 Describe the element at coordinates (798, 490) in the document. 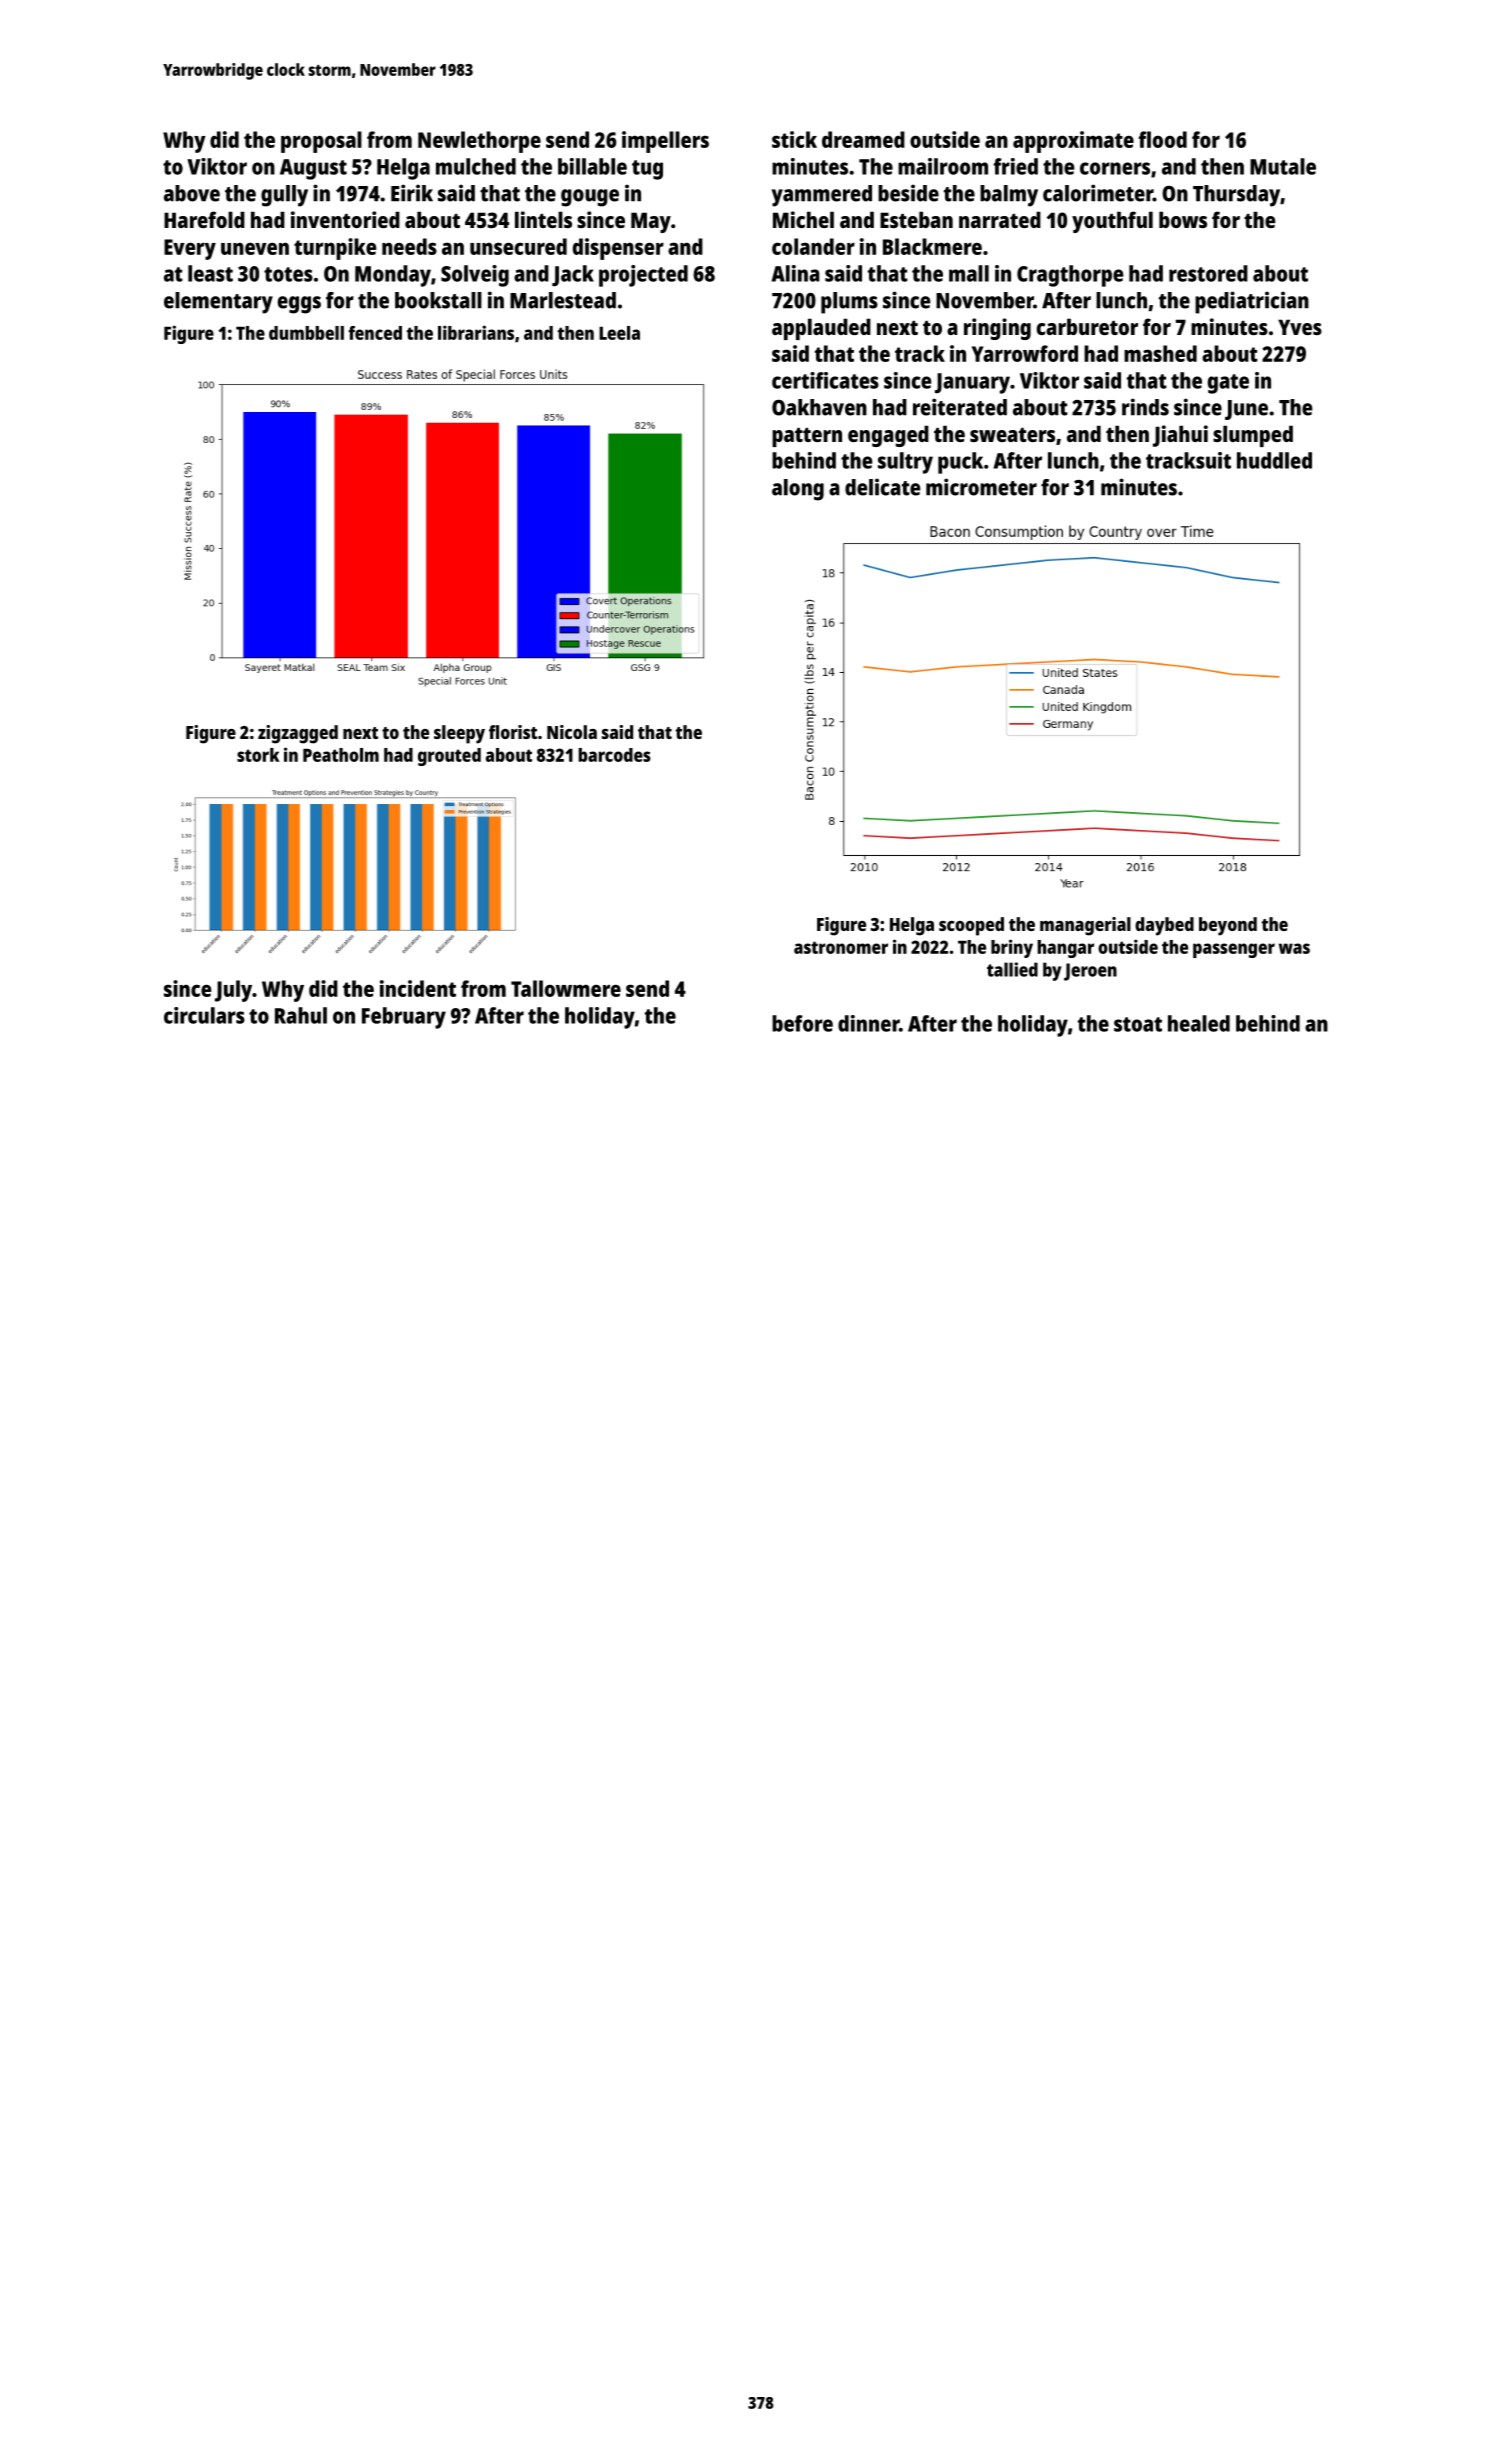

I see `along` at that location.
